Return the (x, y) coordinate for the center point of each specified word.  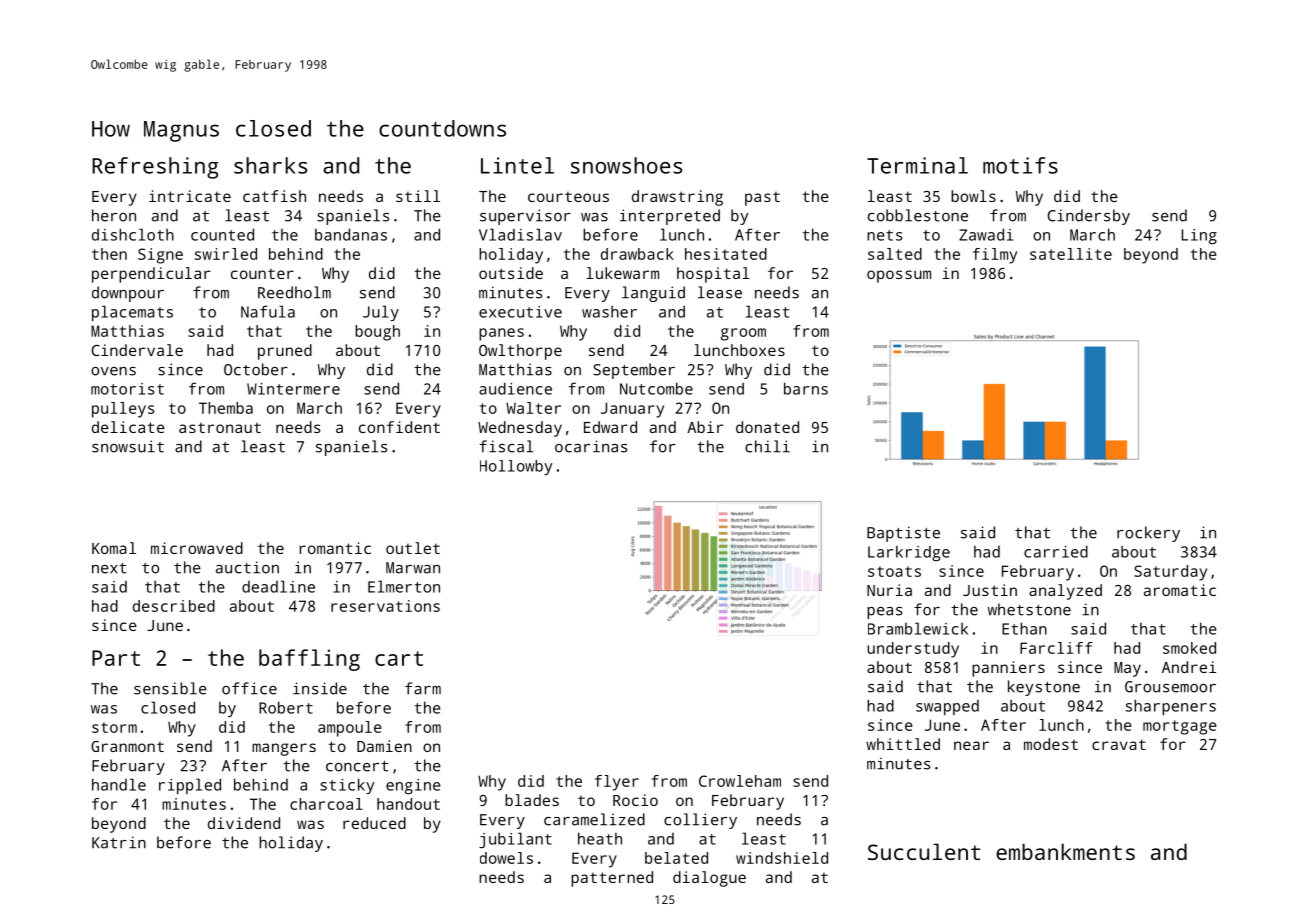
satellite (1071, 254)
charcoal (326, 804)
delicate (128, 427)
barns (806, 388)
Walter (533, 408)
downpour (128, 294)
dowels (506, 858)
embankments (1065, 851)
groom (743, 334)
